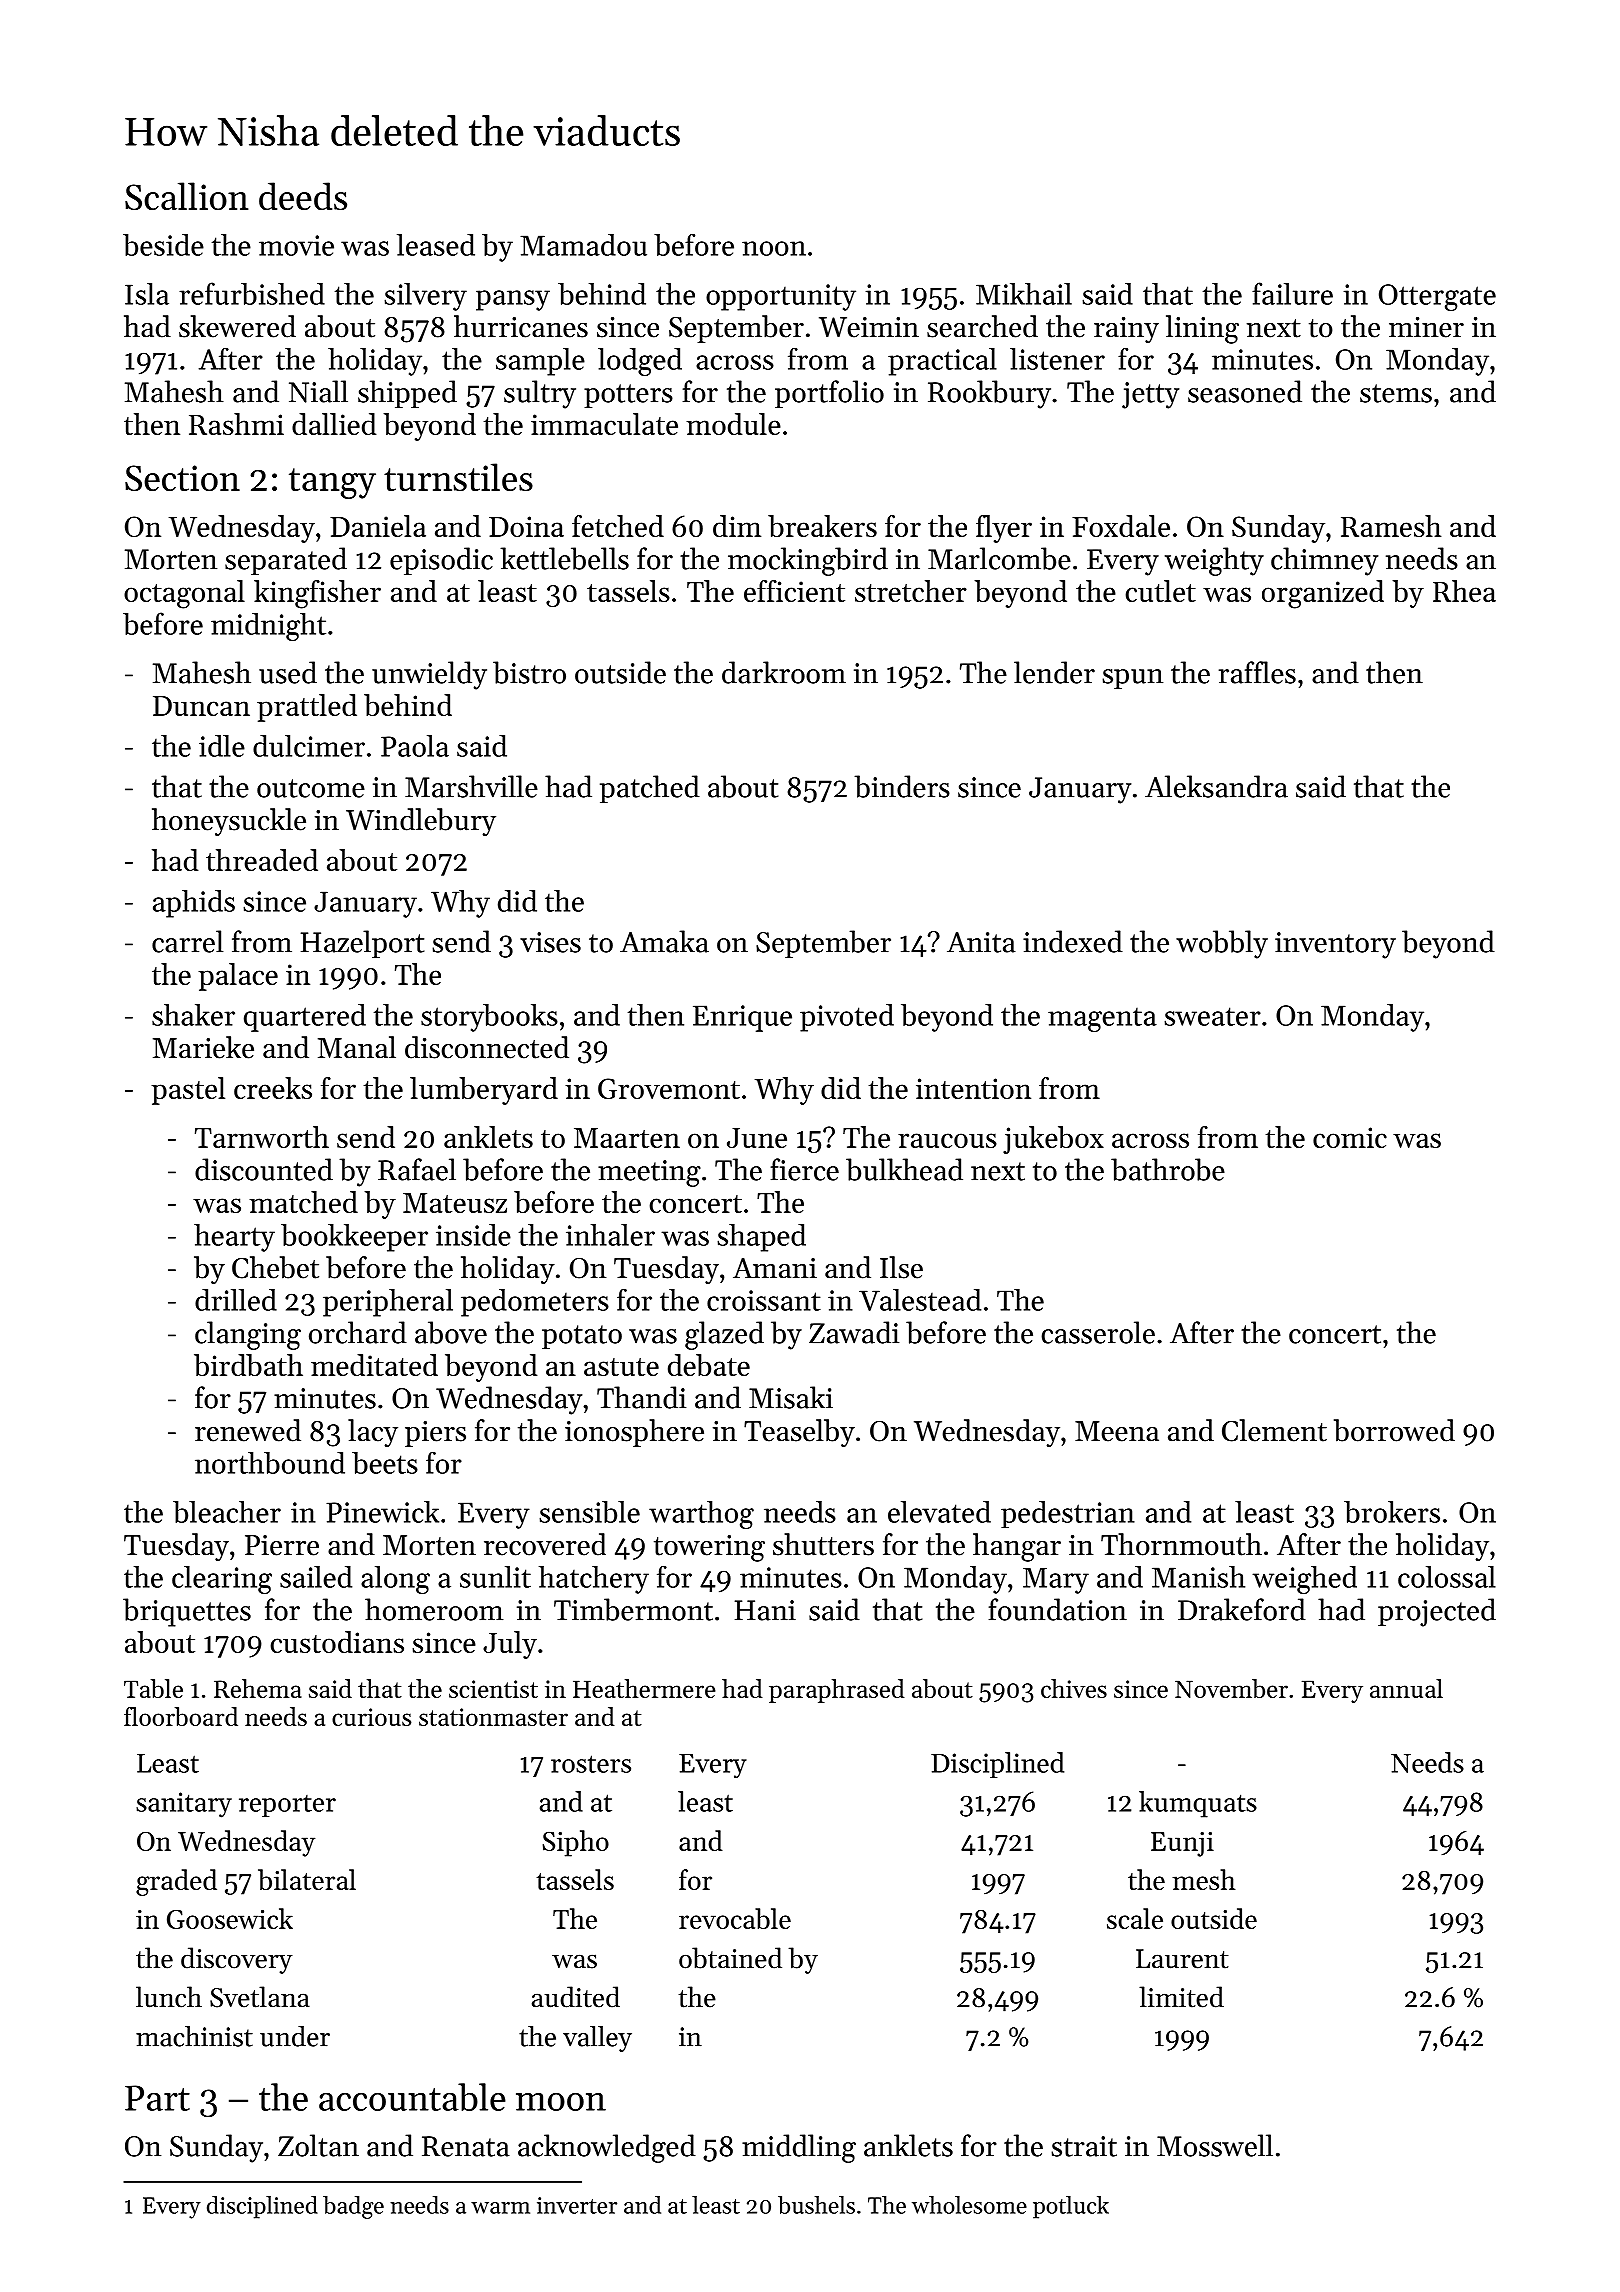  I want to click on Scallion, so click(186, 196).
